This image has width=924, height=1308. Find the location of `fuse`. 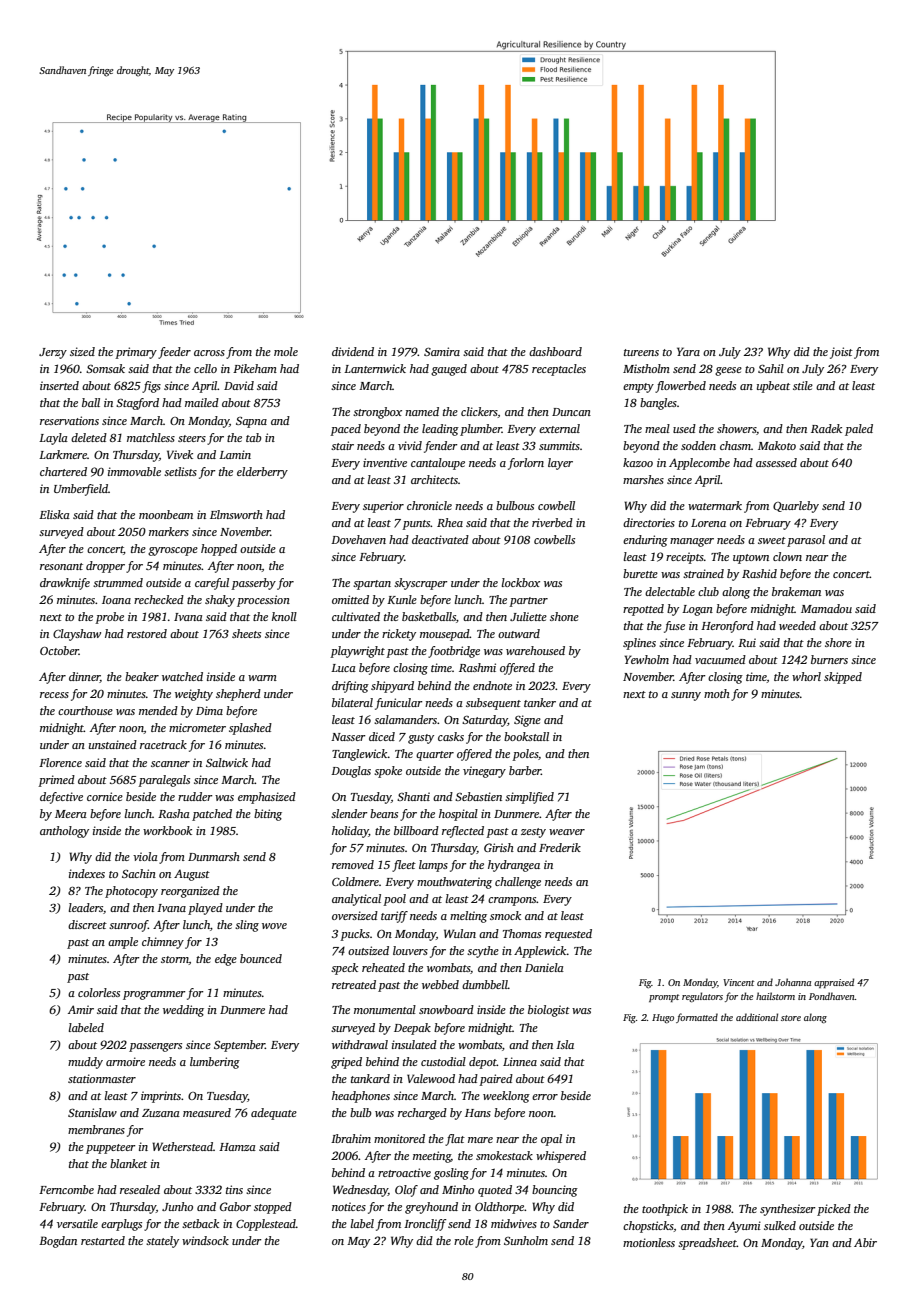

fuse is located at coordinates (674, 627).
